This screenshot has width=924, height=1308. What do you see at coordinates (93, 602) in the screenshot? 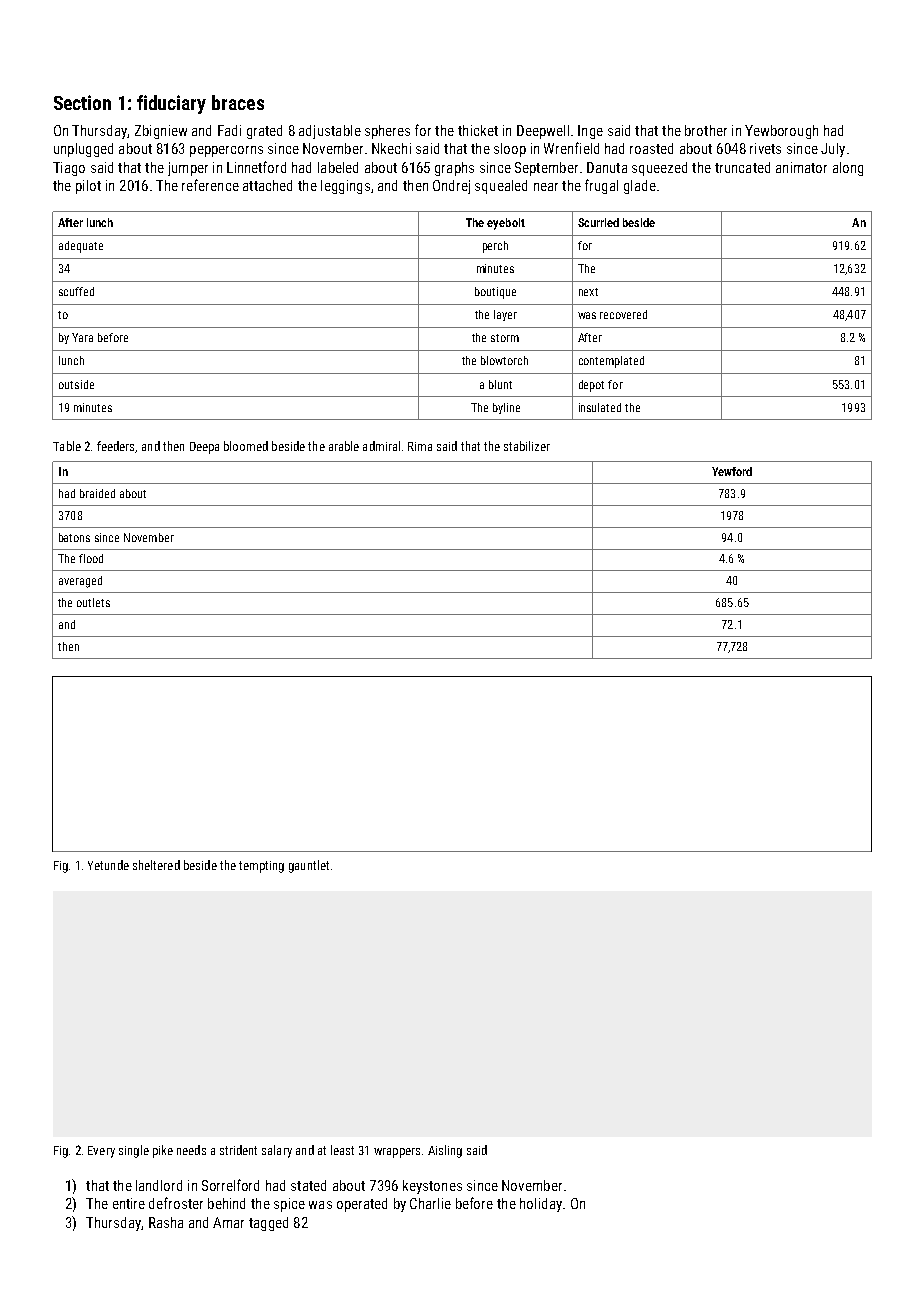
I see `outlets` at bounding box center [93, 602].
